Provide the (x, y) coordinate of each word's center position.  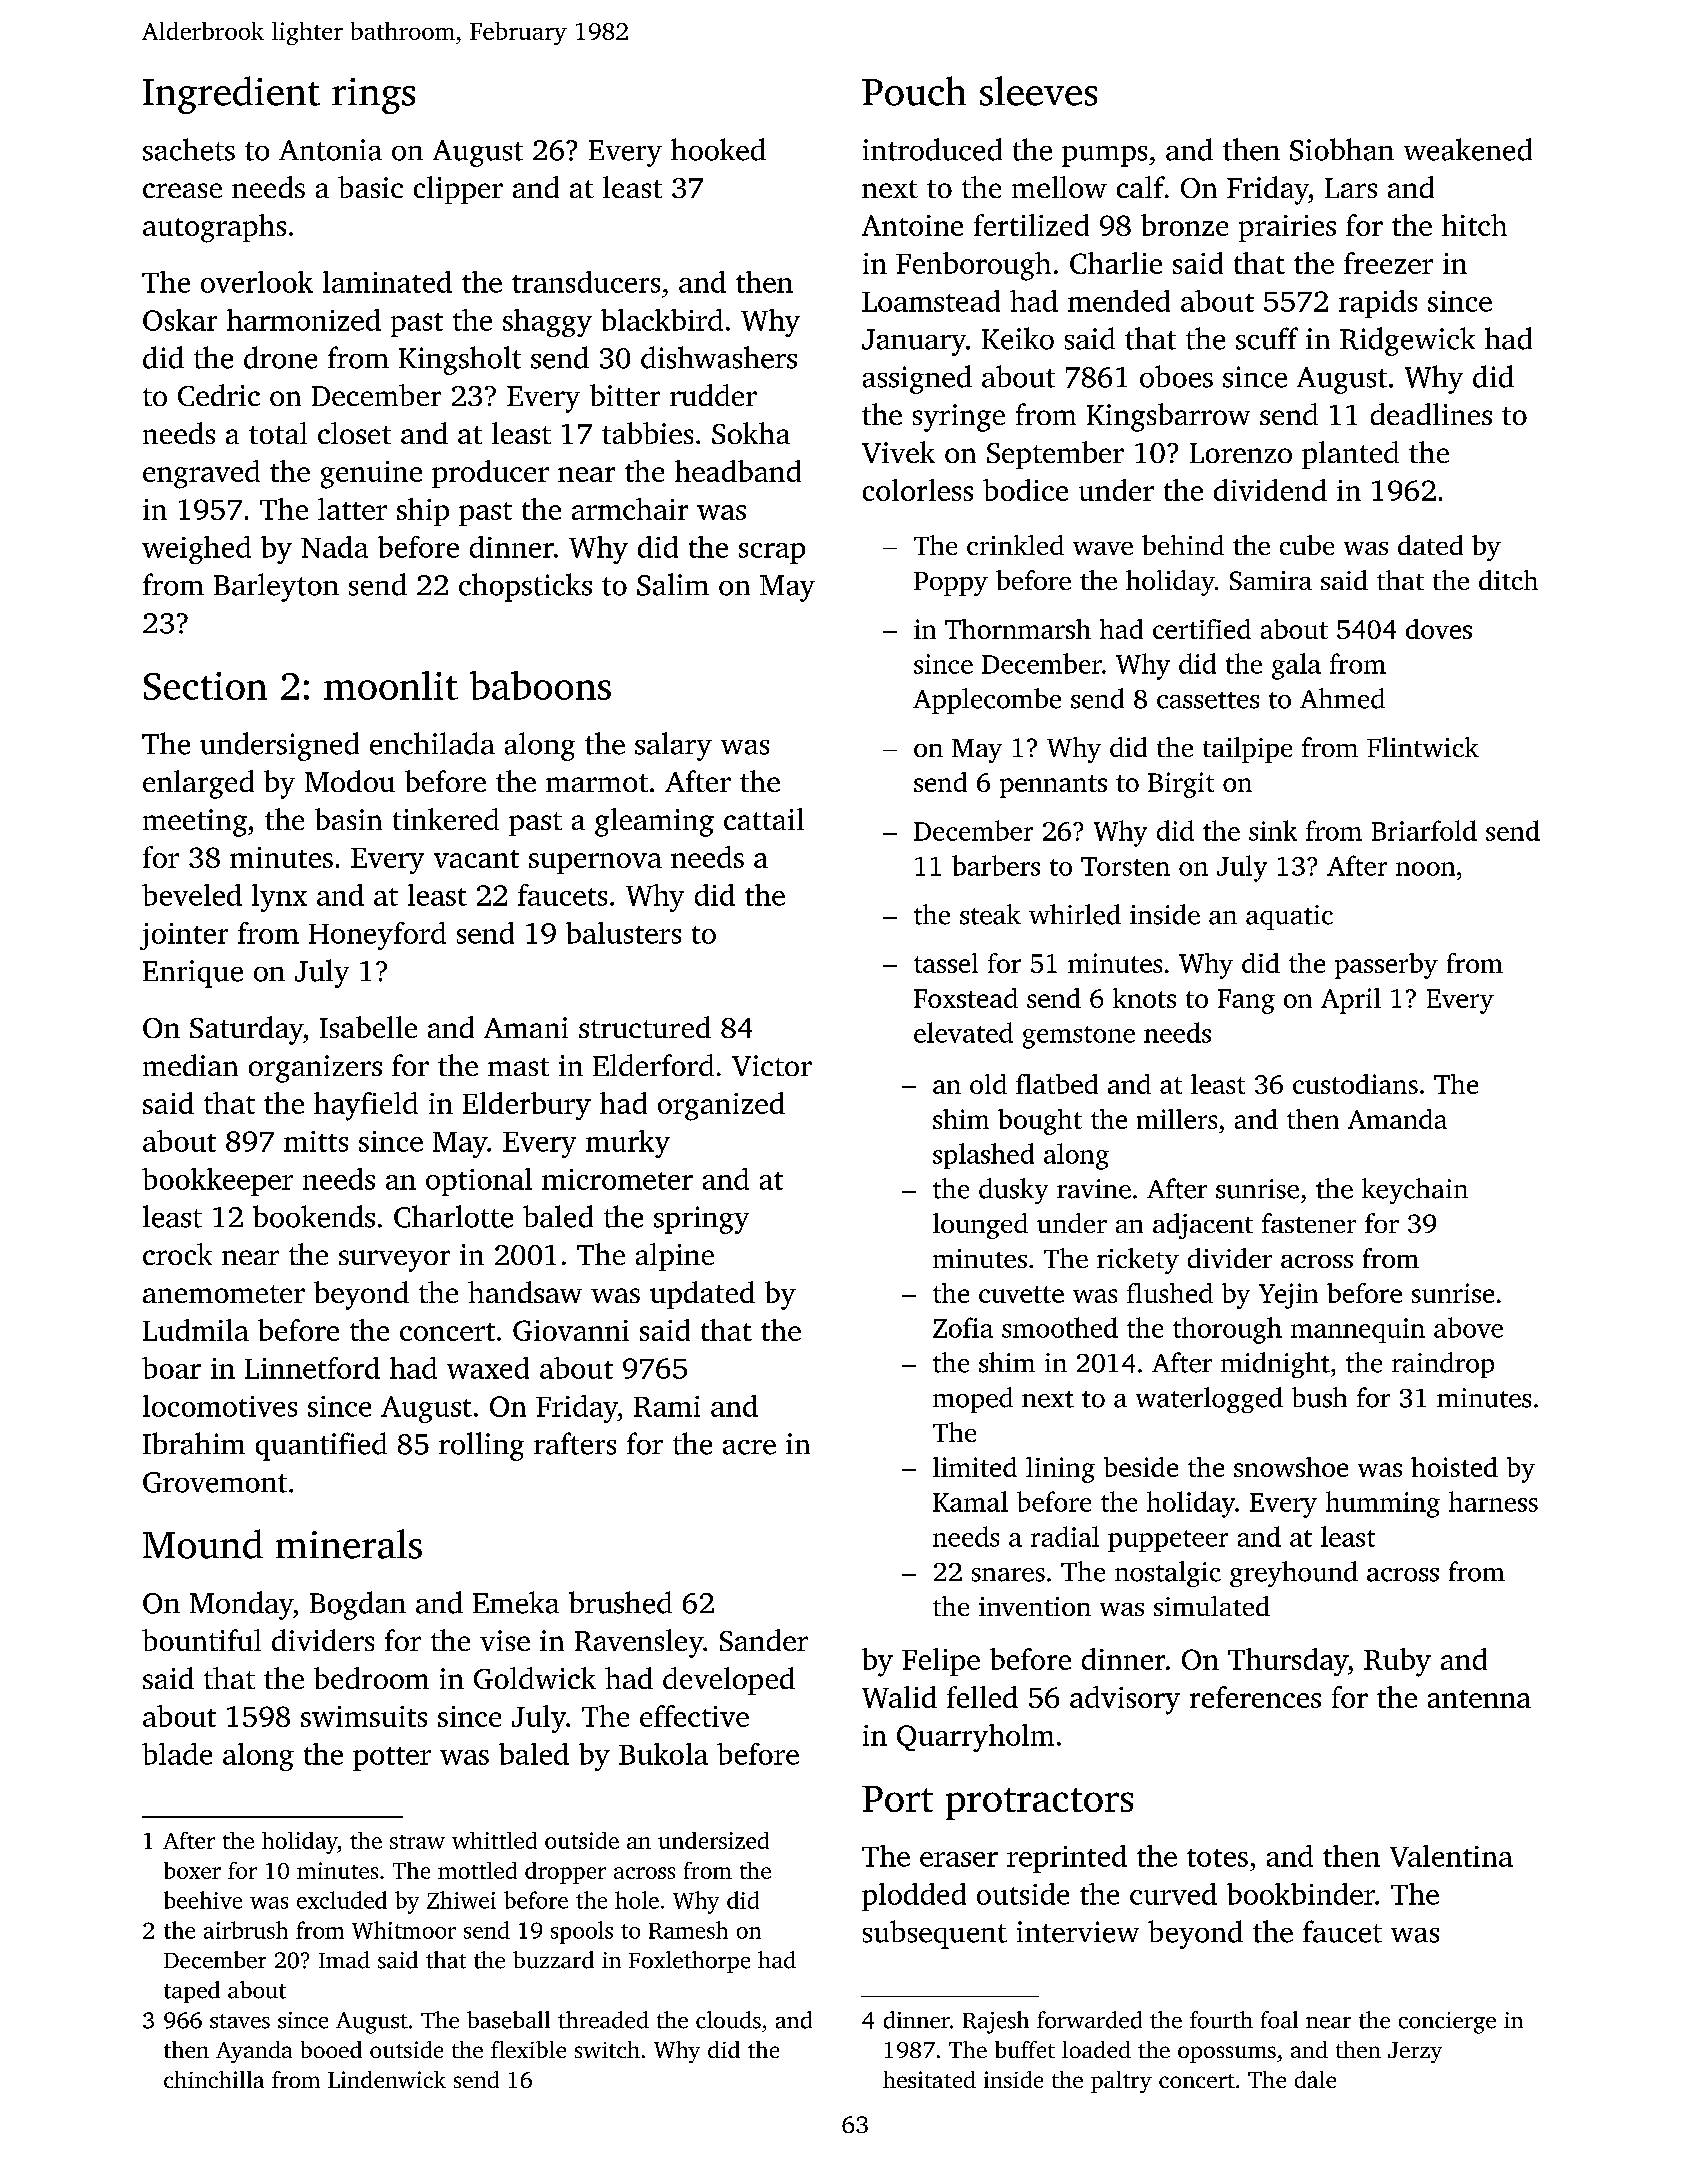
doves (1439, 629)
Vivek (898, 452)
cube (1307, 545)
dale (1315, 2079)
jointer (184, 936)
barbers (996, 865)
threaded (603, 2020)
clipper (458, 190)
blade (177, 1754)
